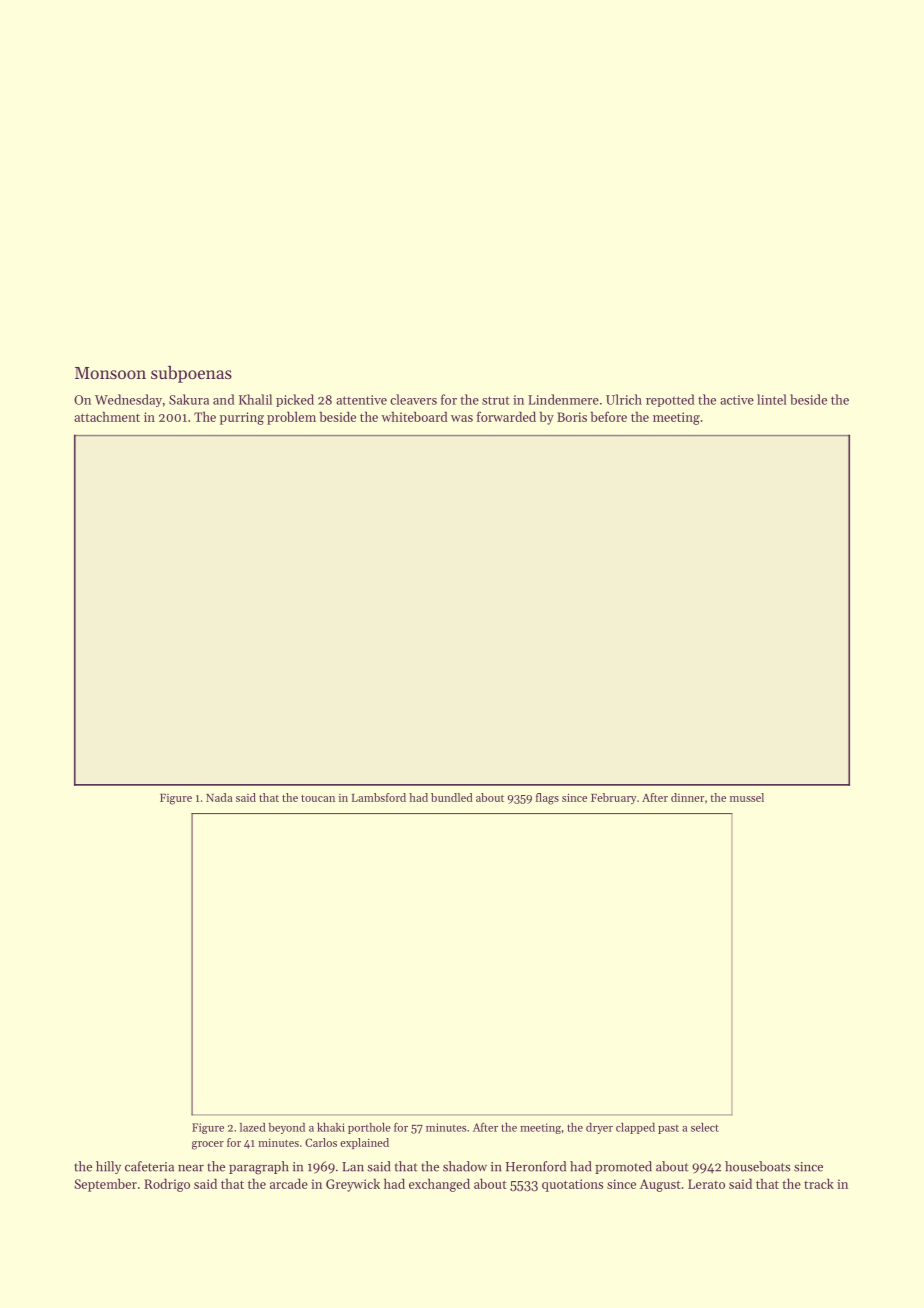 The image size is (924, 1308). Describe the element at coordinates (107, 416) in the document. I see `attachment` at that location.
